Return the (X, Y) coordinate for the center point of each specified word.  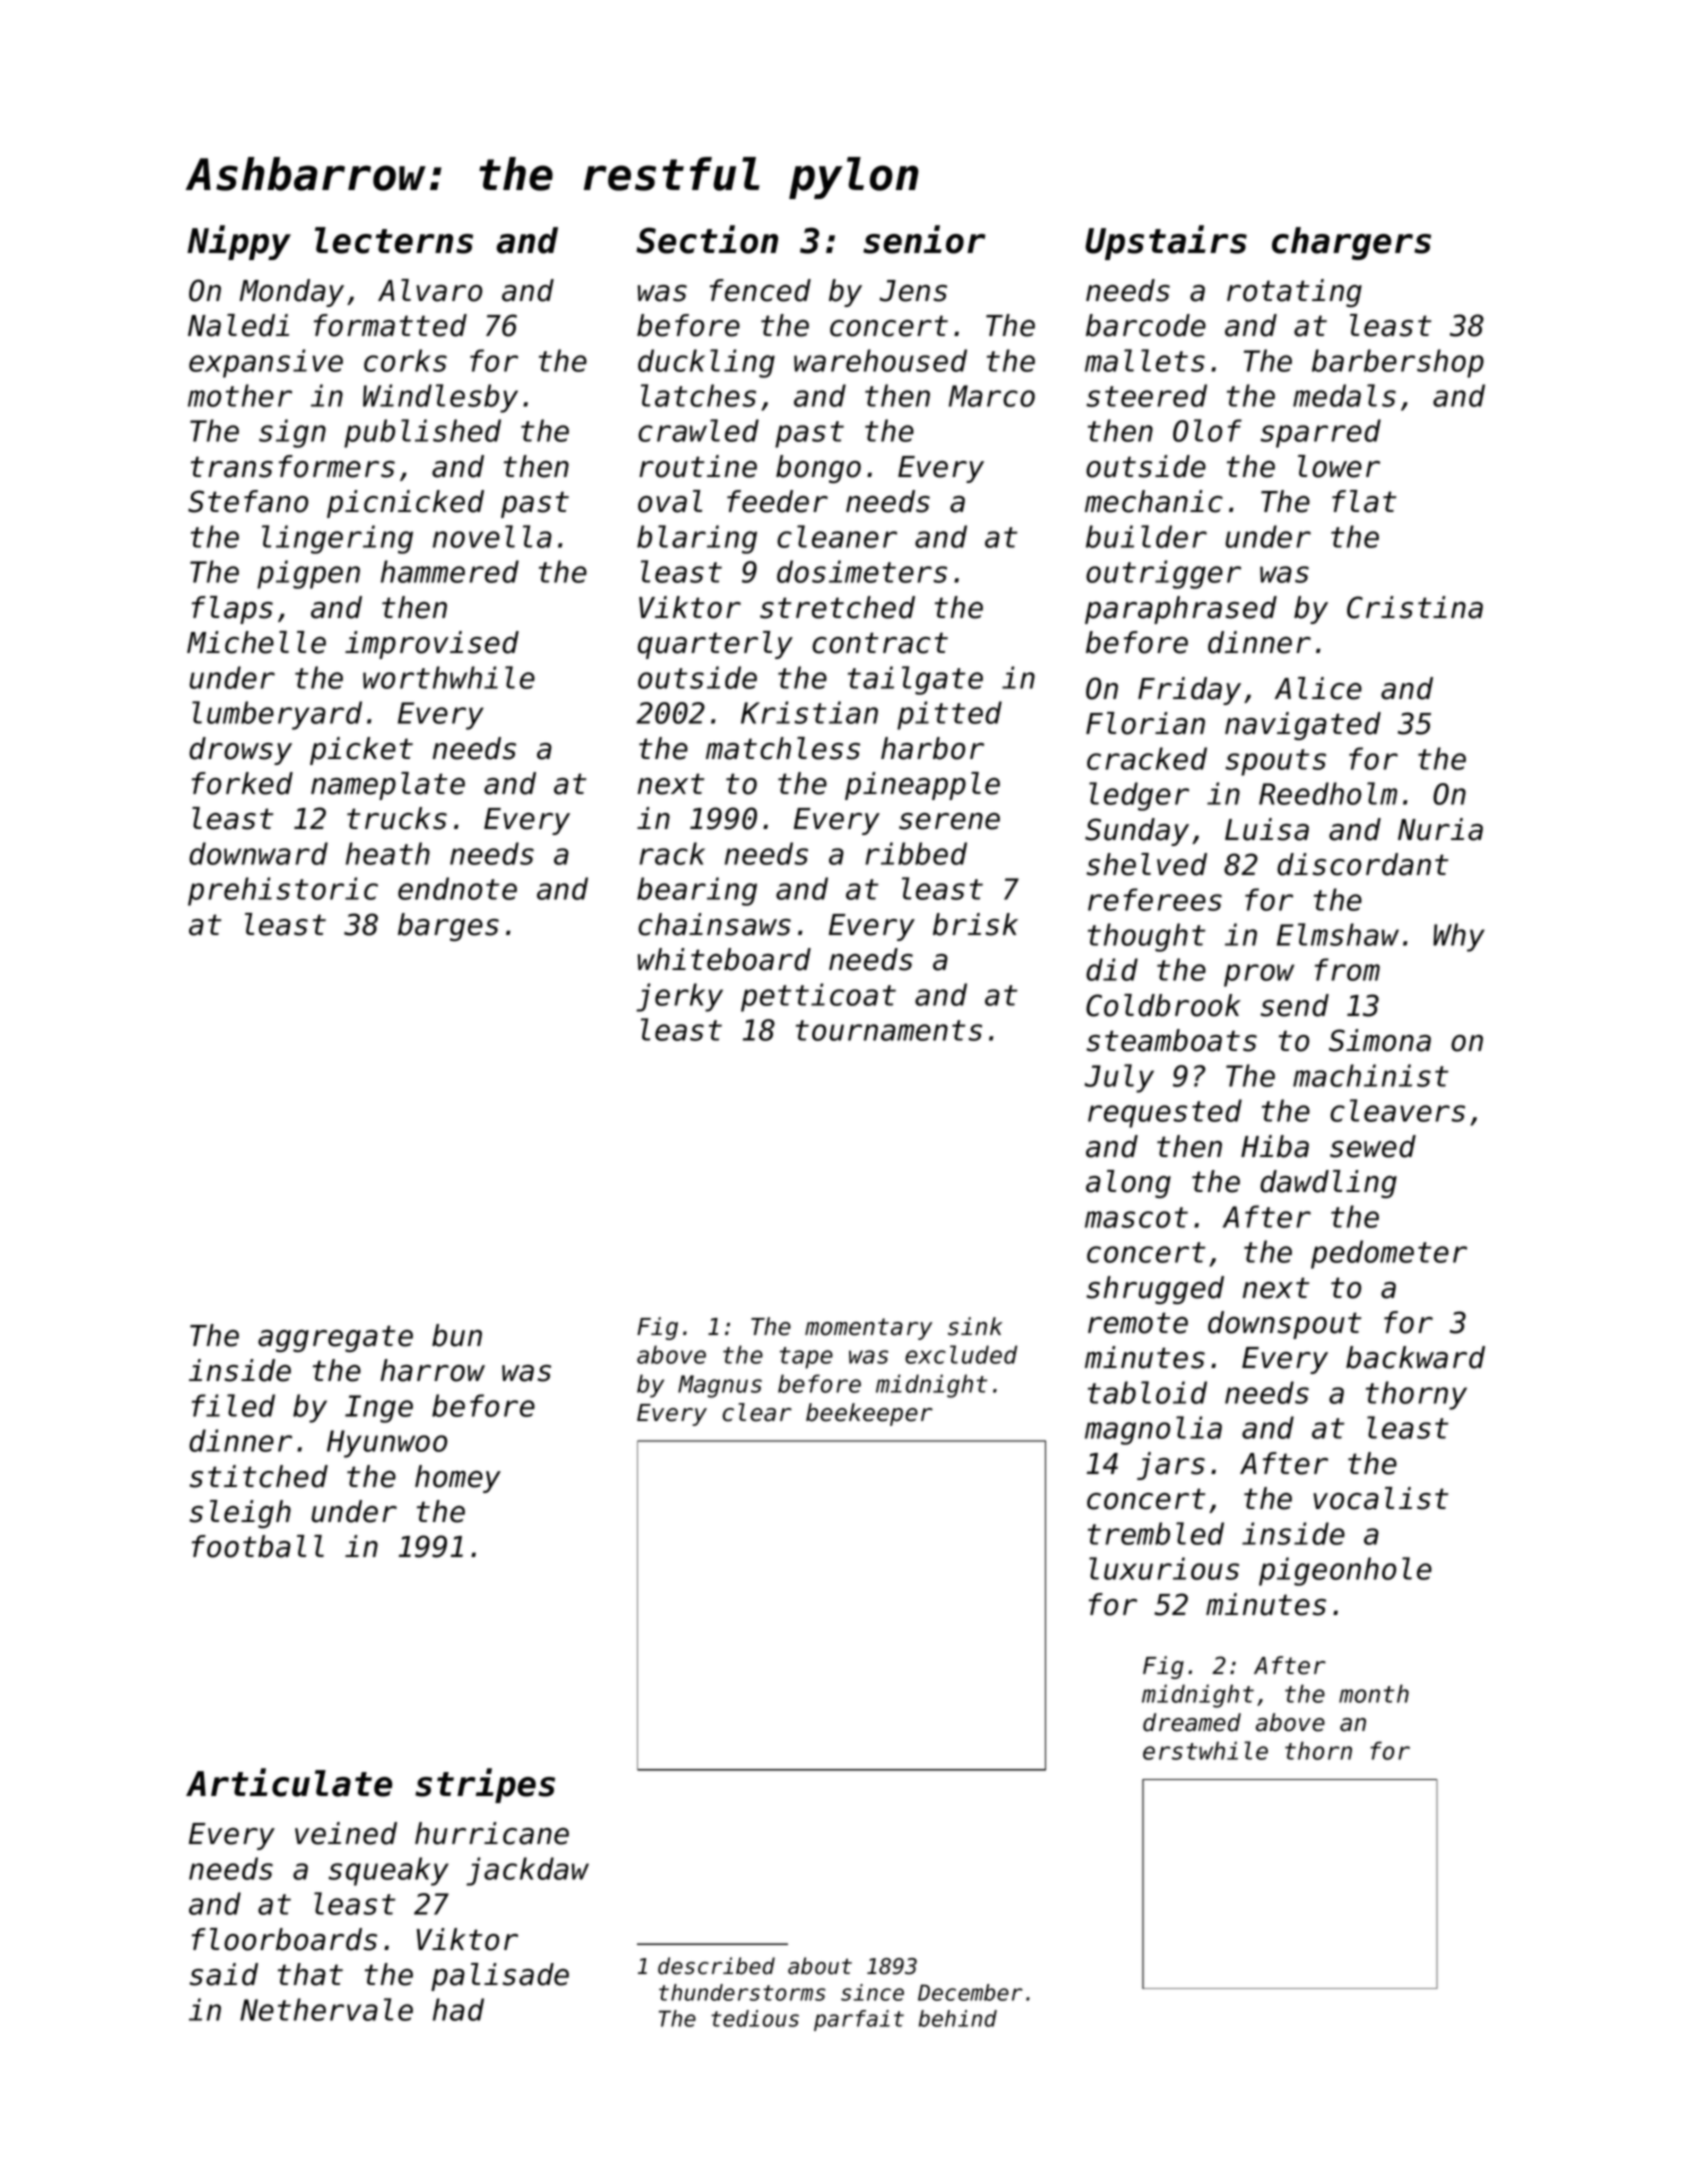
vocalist (1380, 1498)
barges (448, 927)
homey (458, 1479)
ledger (1139, 796)
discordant (1362, 864)
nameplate (388, 786)
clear (757, 1412)
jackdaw (527, 1871)
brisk (975, 924)
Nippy (239, 242)
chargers (1351, 243)
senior (924, 239)
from (1347, 969)
